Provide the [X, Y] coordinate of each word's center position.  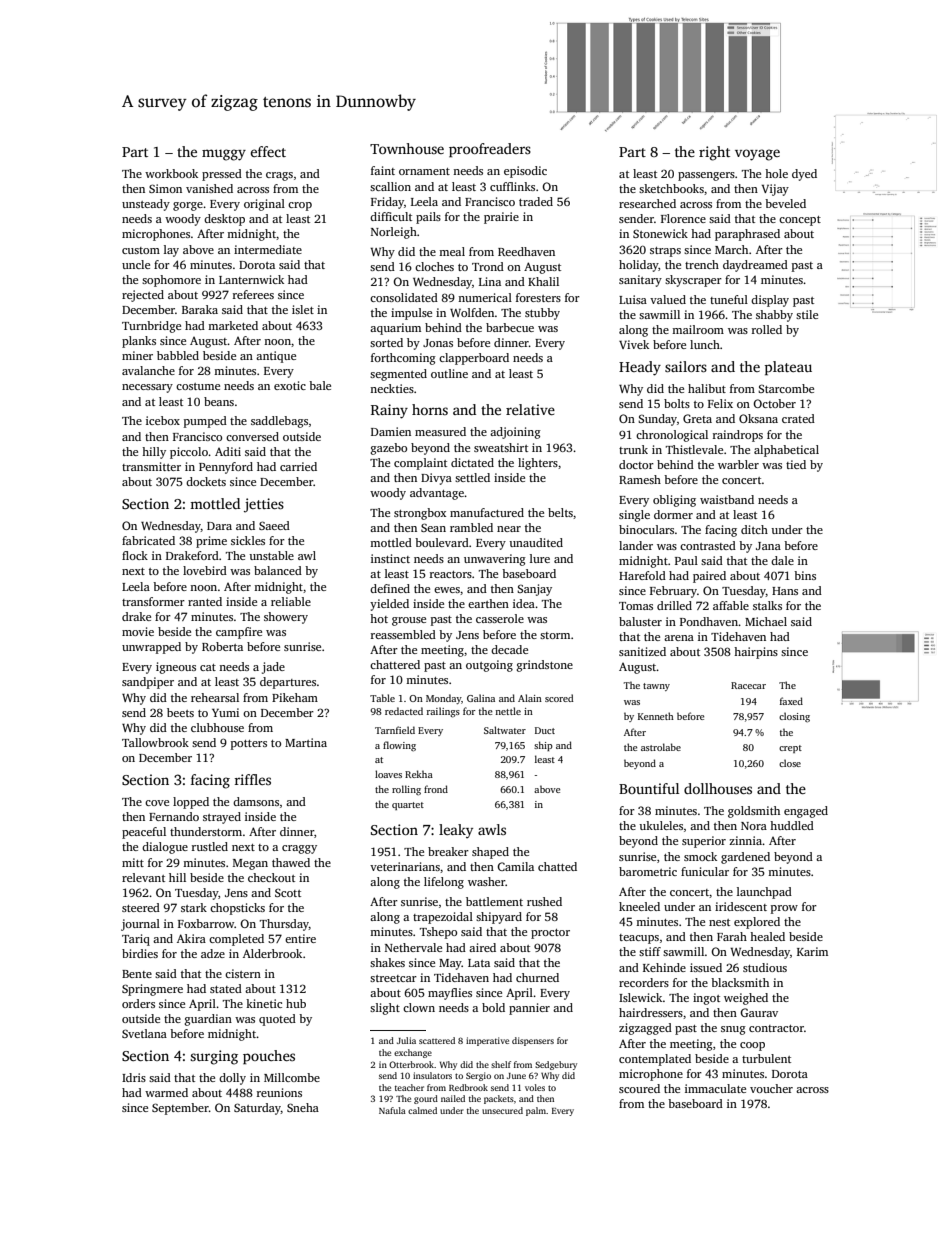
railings [443, 712]
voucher [771, 1088]
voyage [757, 155]
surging [214, 1057]
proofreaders [490, 150]
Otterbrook [411, 1064]
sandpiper [148, 683]
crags [279, 176]
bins [805, 575]
